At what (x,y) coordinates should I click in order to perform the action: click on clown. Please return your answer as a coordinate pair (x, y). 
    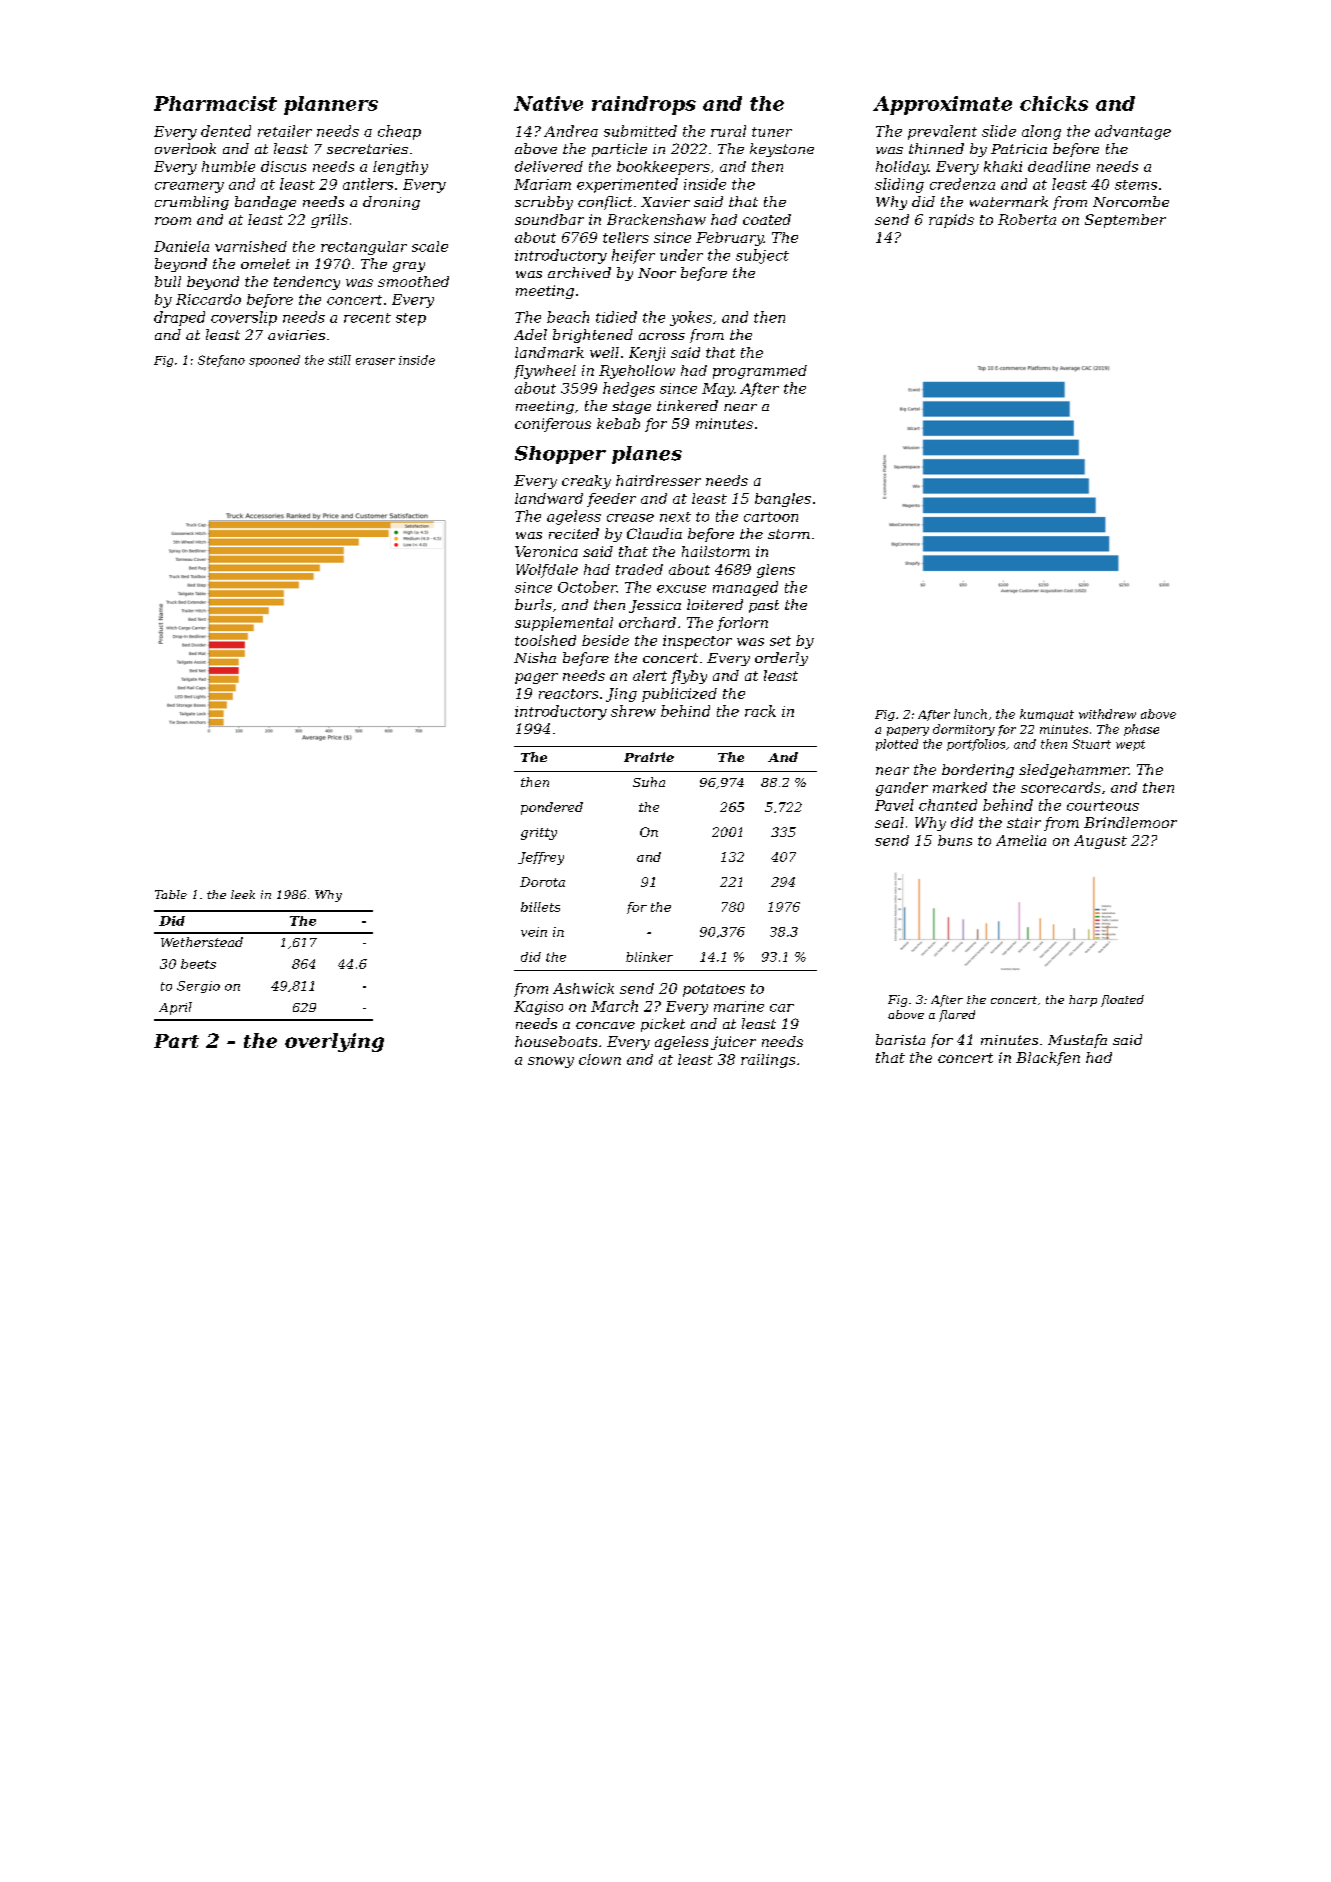
    Looking at the image, I should click on (600, 1059).
